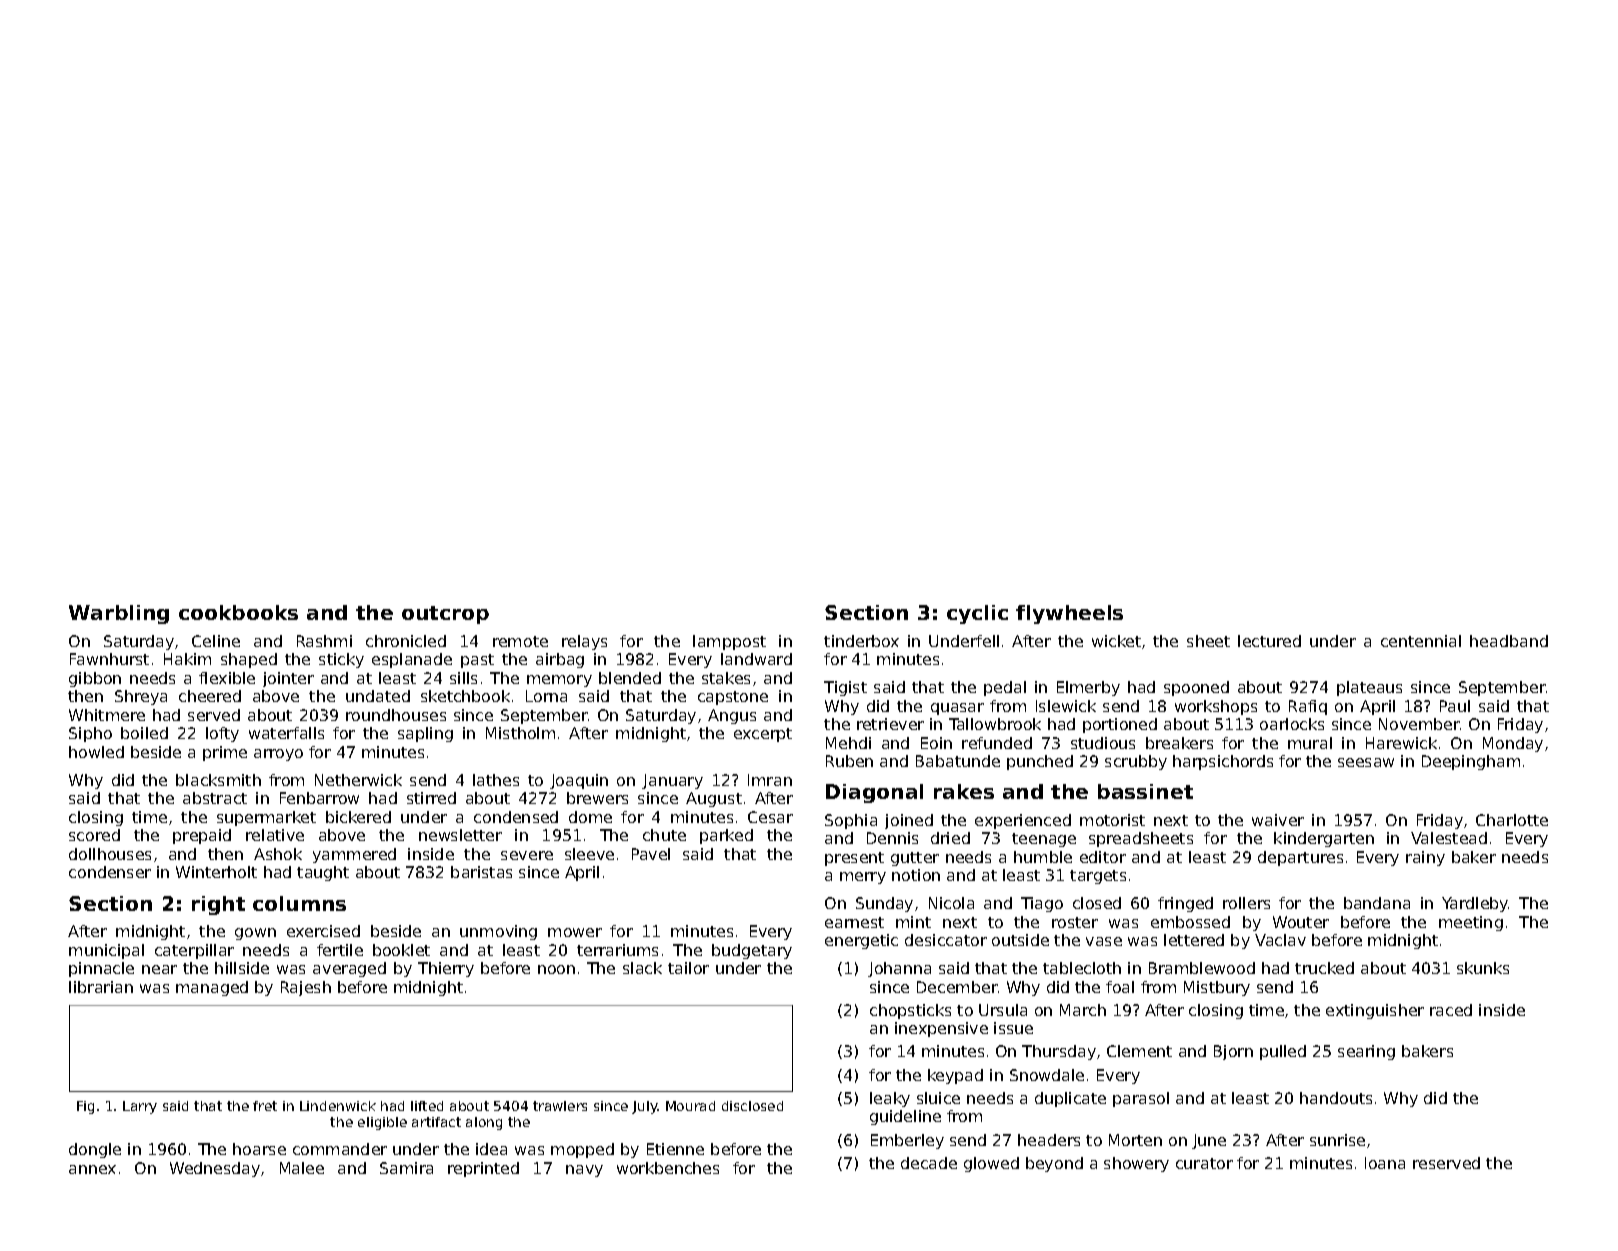  Describe the element at coordinates (929, 1163) in the document. I see `decade` at that location.
